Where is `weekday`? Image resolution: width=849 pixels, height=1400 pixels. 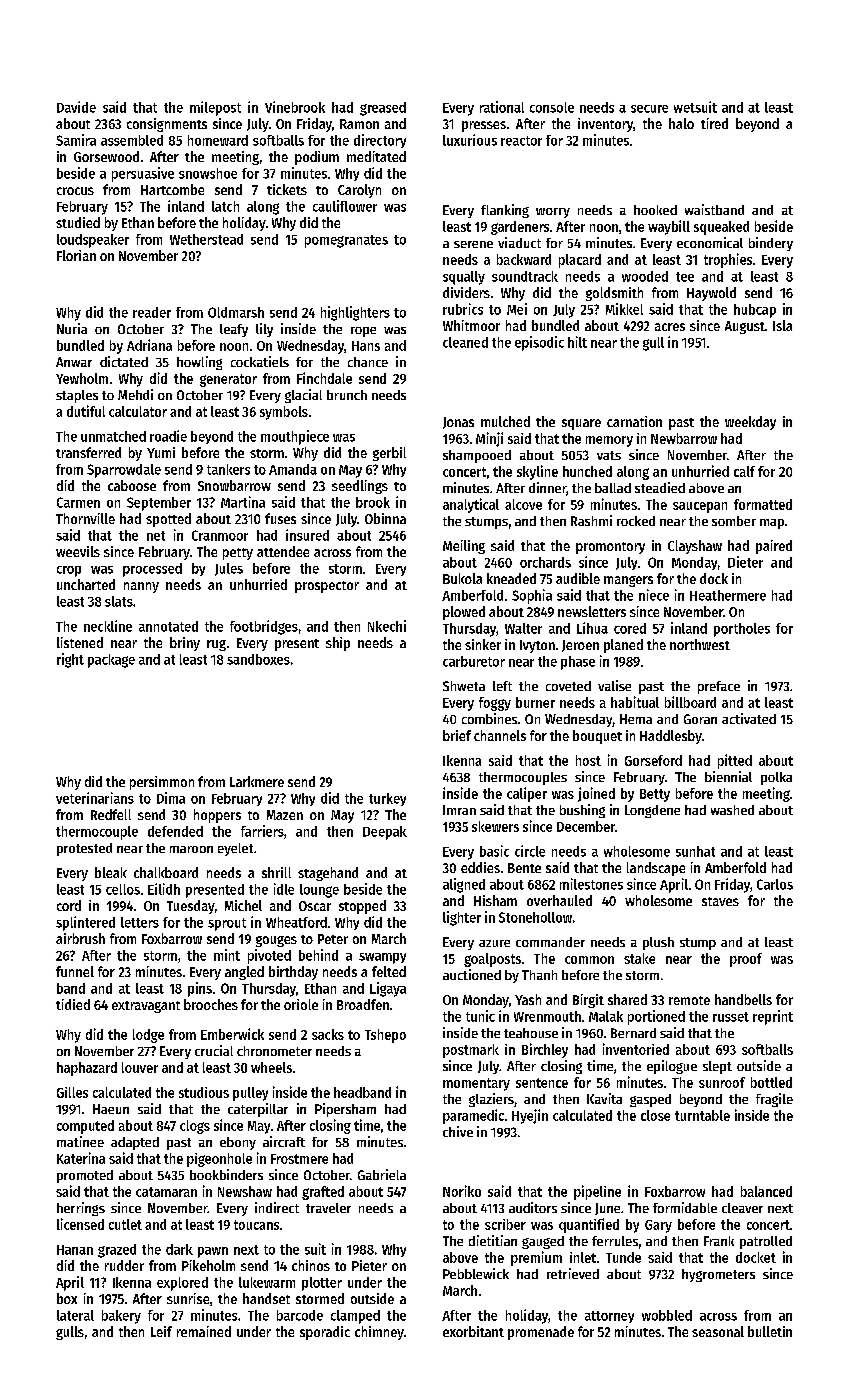 weekday is located at coordinates (750, 423).
